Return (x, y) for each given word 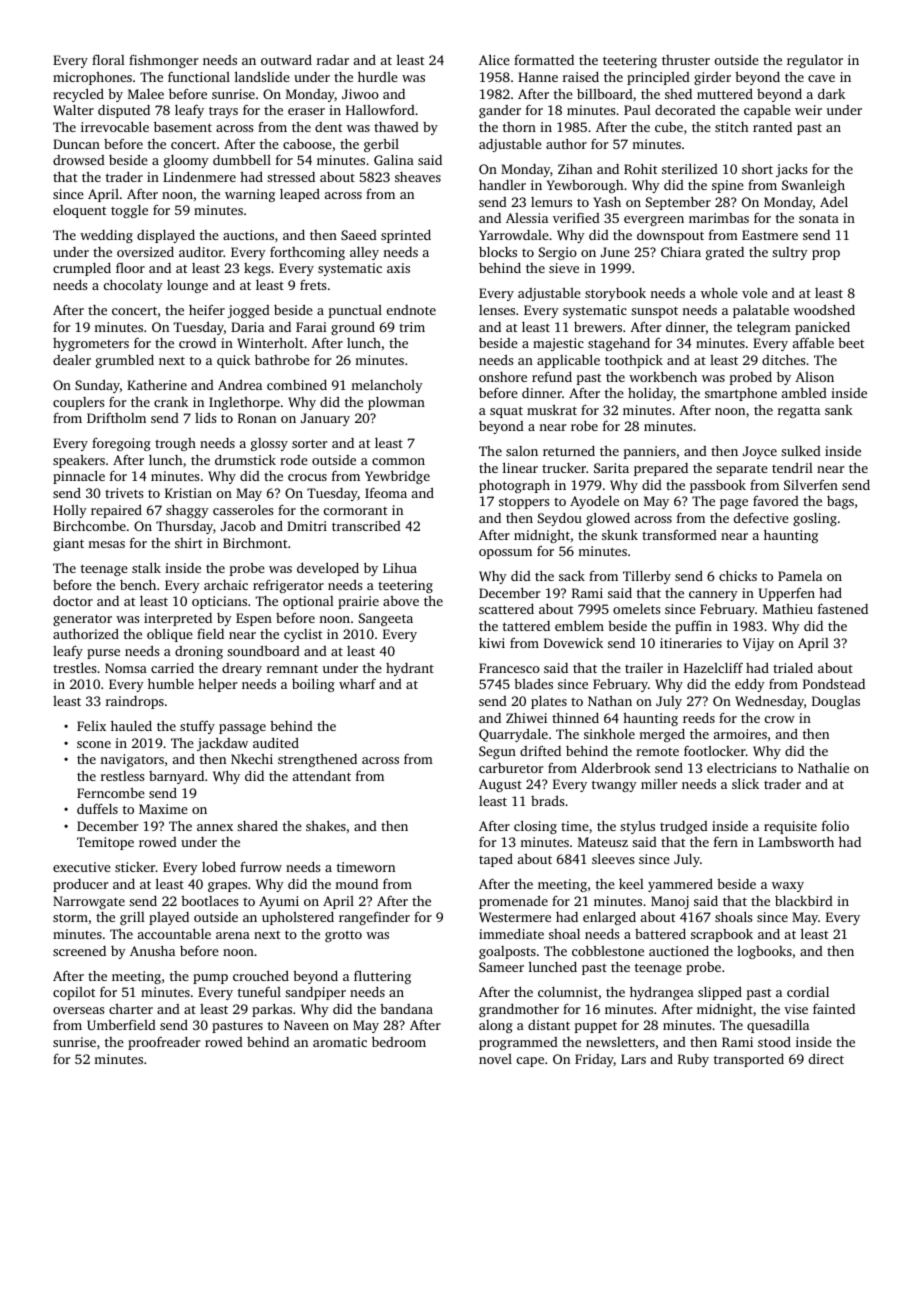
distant (549, 1025)
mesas (106, 544)
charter (131, 1009)
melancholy (387, 386)
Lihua (400, 568)
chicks (738, 575)
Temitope (105, 843)
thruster (686, 60)
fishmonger (163, 61)
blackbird (804, 900)
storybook (615, 294)
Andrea (240, 385)
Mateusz (603, 842)
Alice (494, 59)
